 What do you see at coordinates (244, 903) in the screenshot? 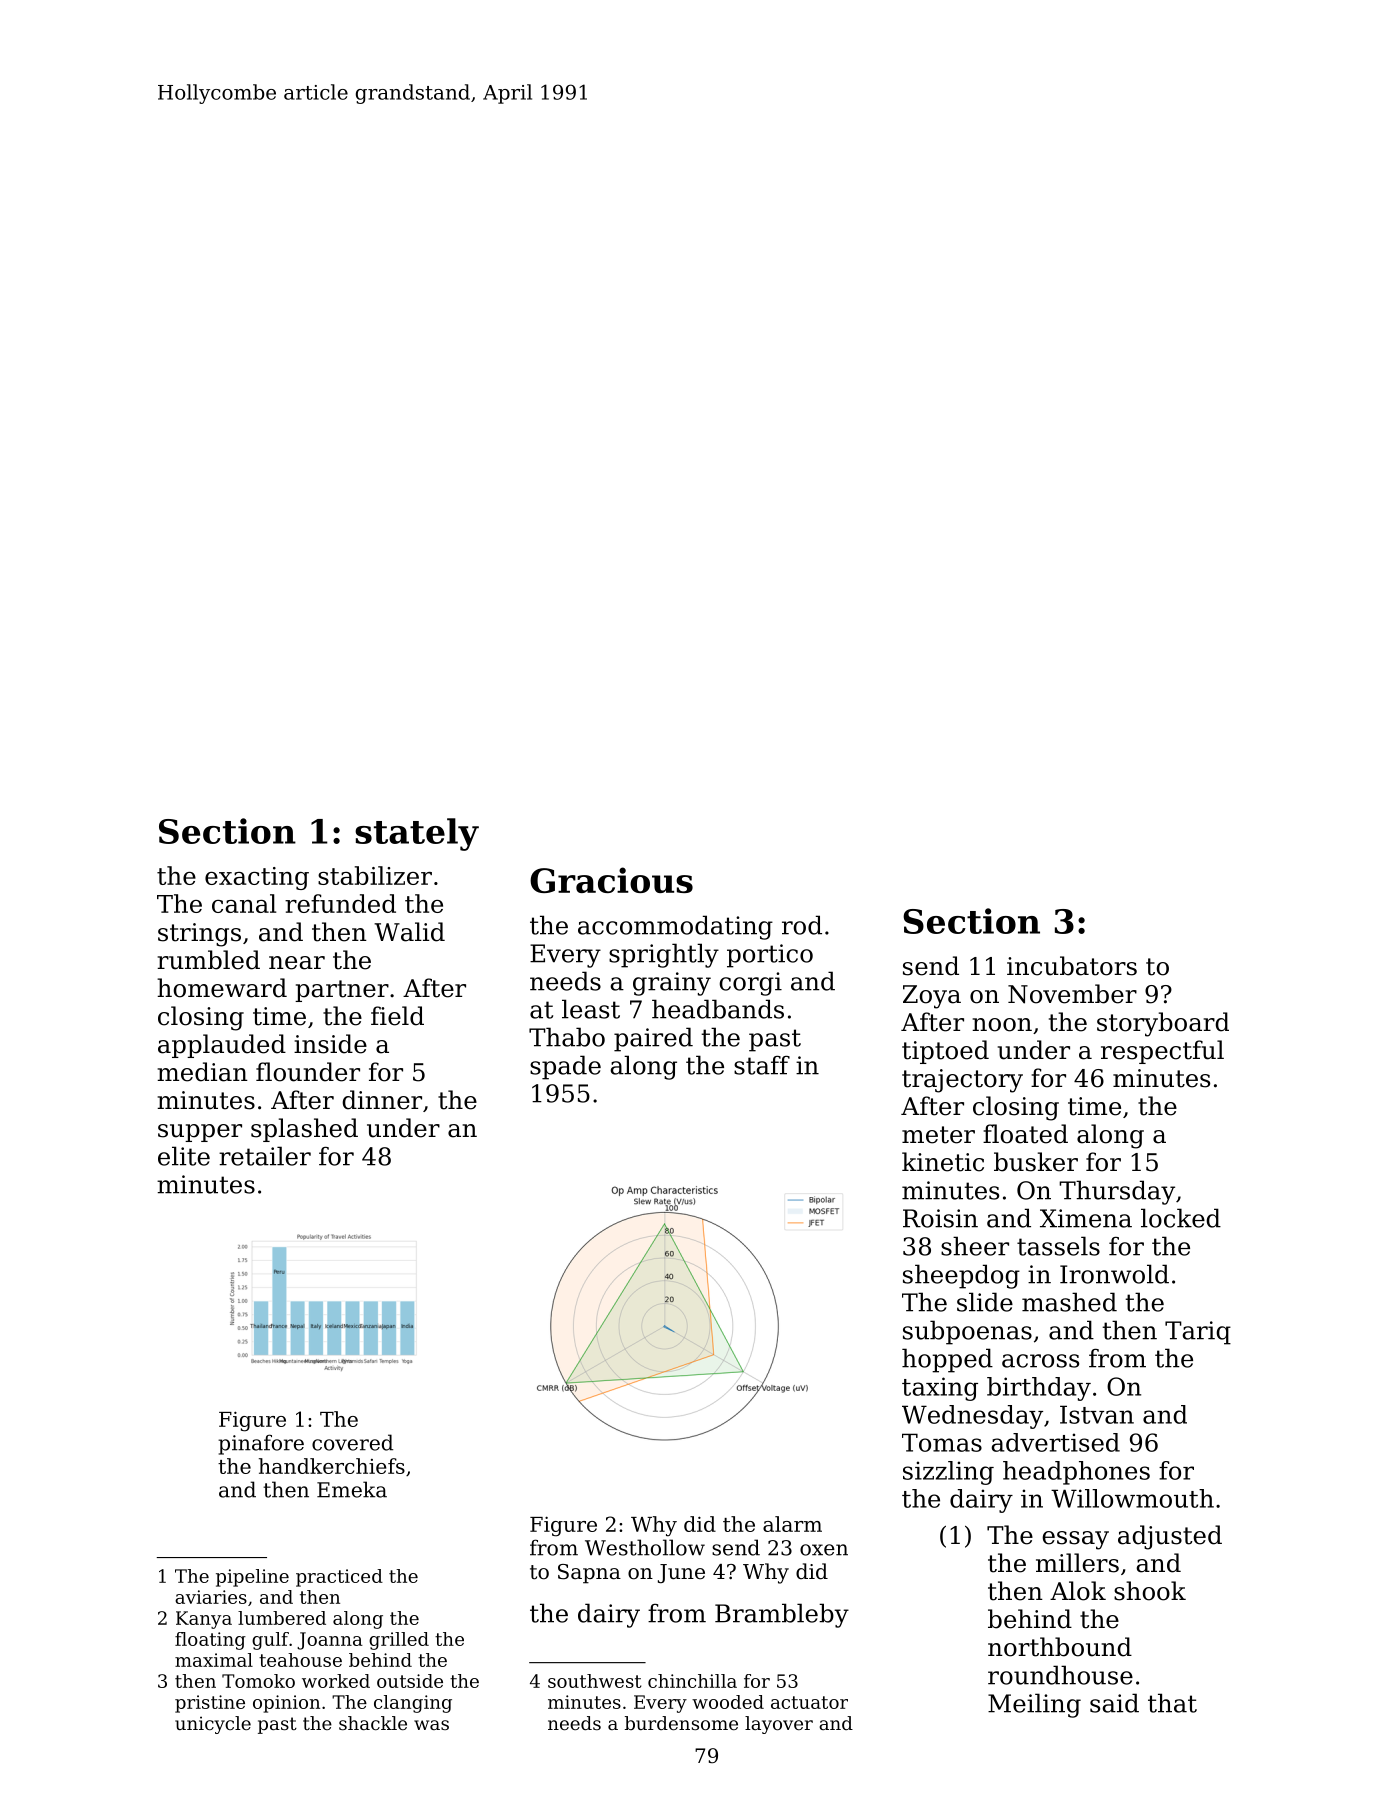
I see `canal` at bounding box center [244, 903].
